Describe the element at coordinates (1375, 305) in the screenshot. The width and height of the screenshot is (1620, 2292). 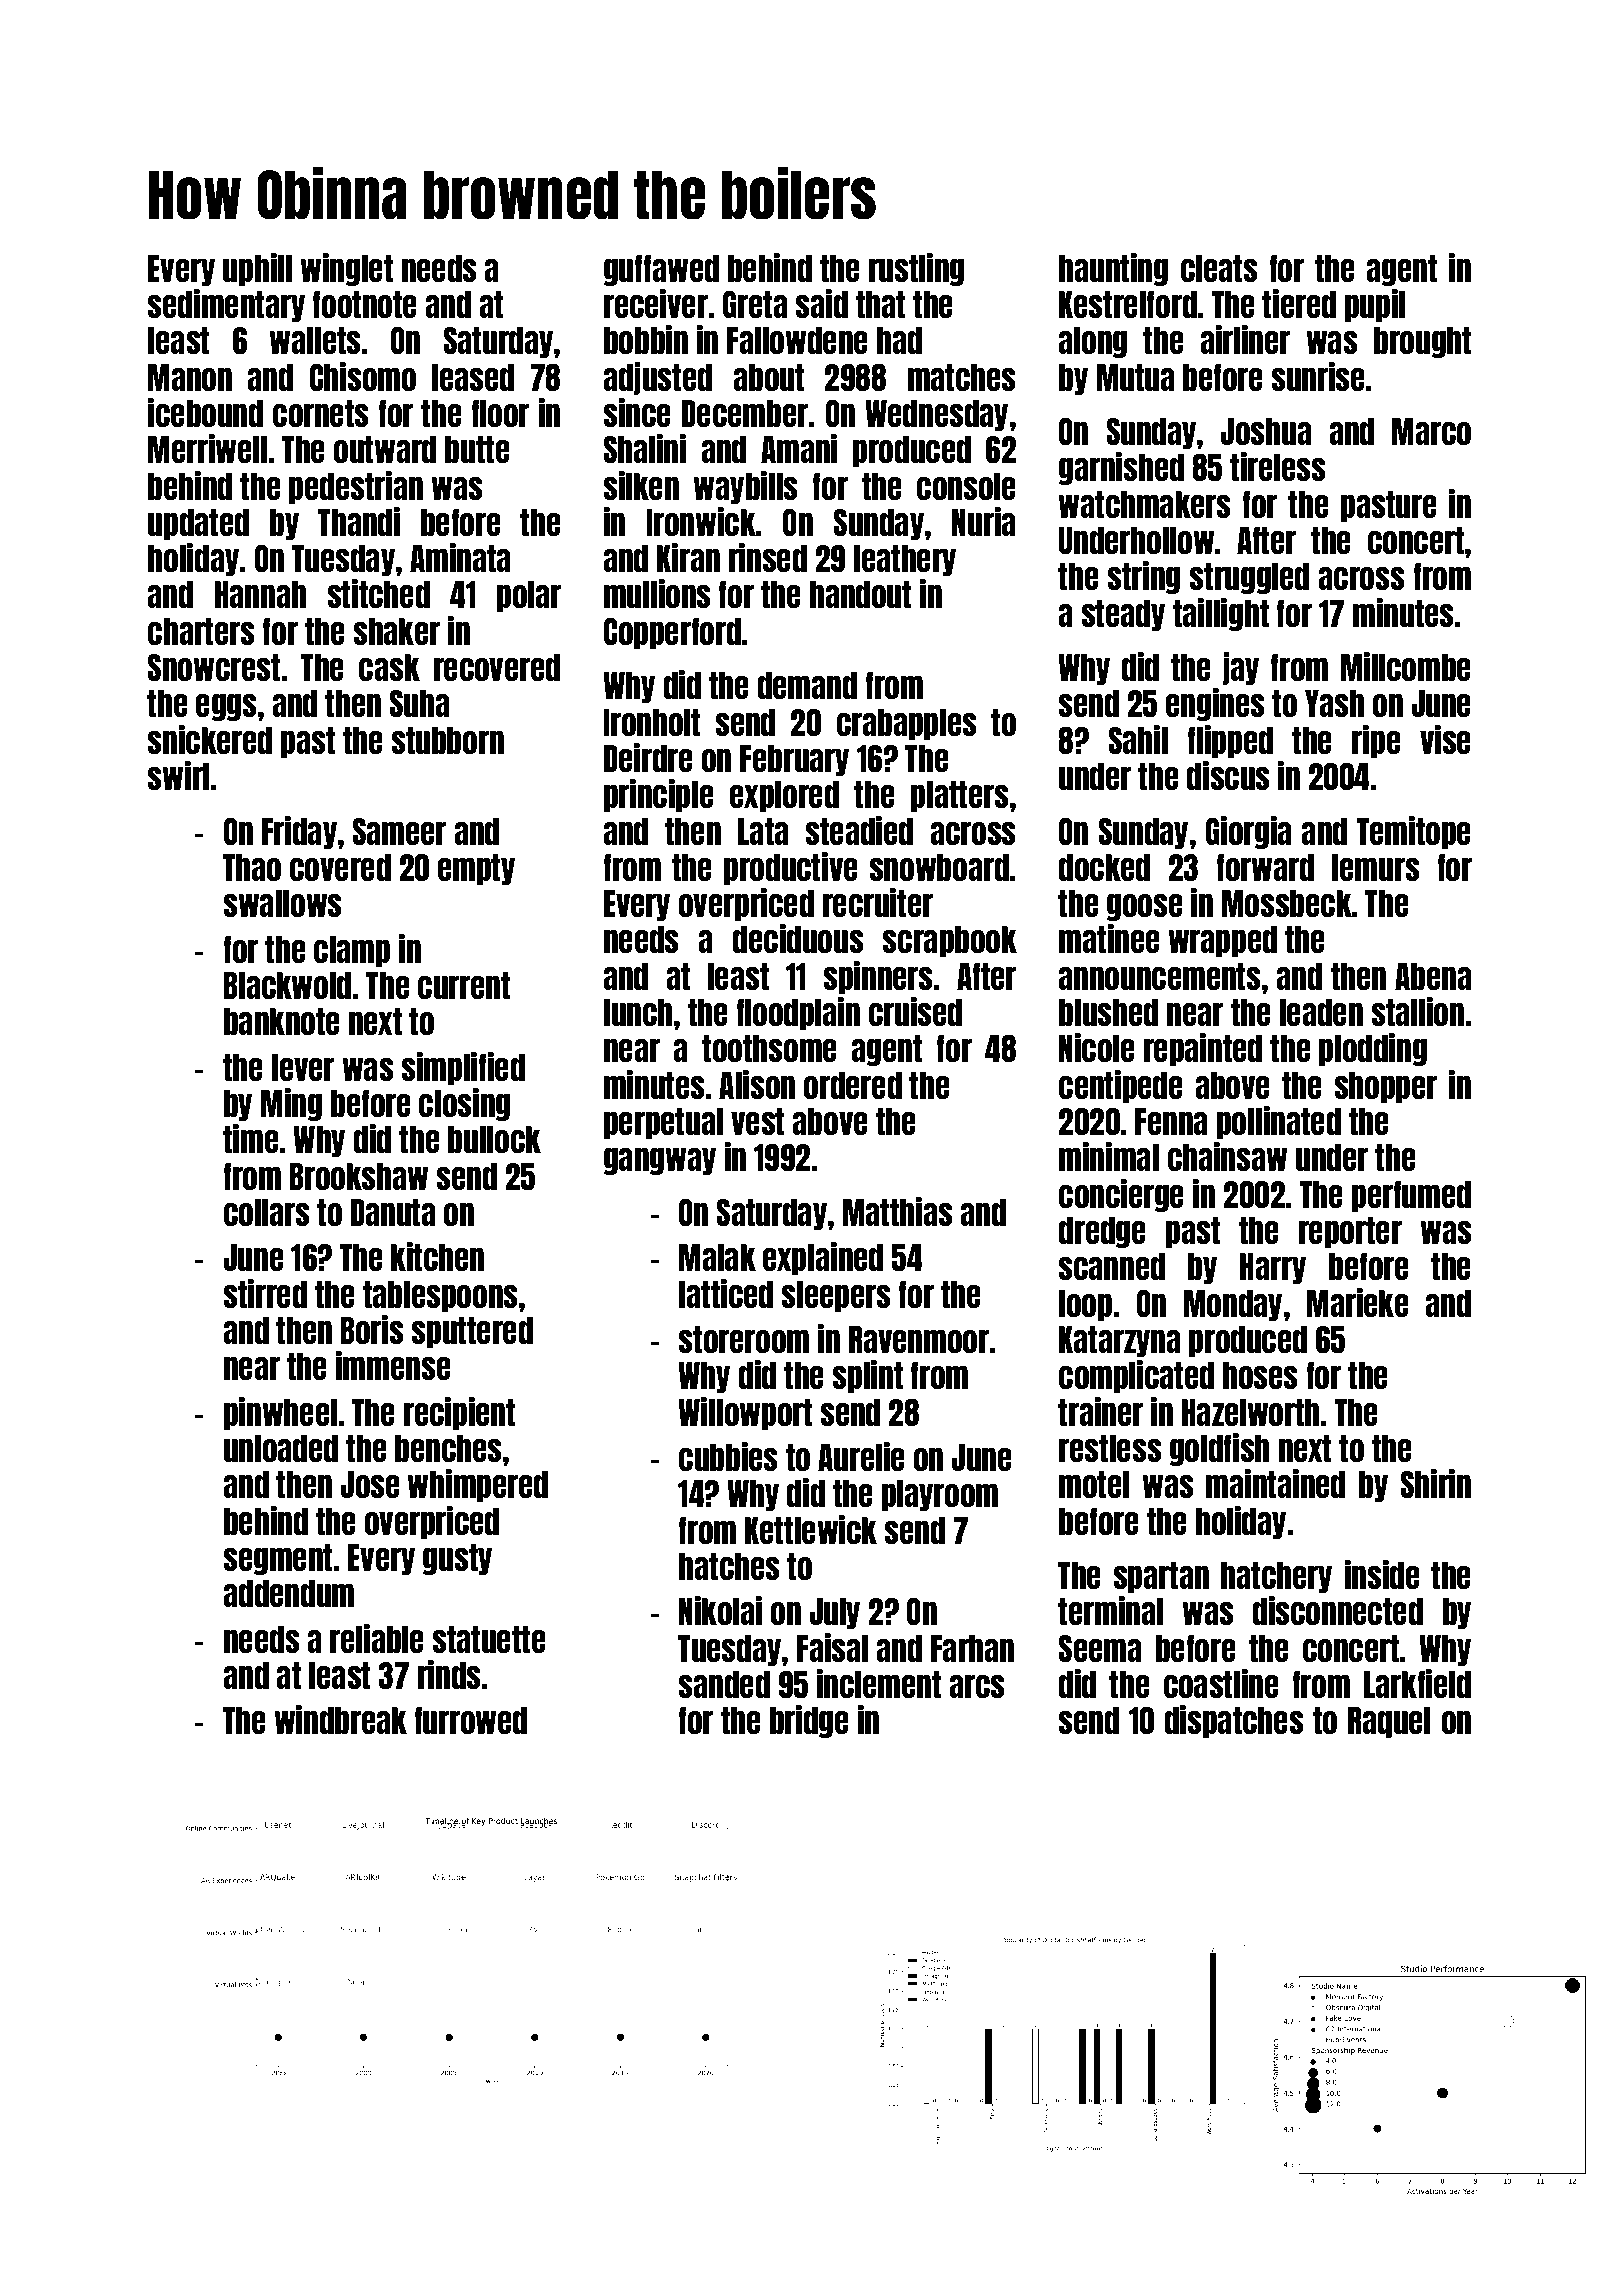
I see `pupil` at that location.
